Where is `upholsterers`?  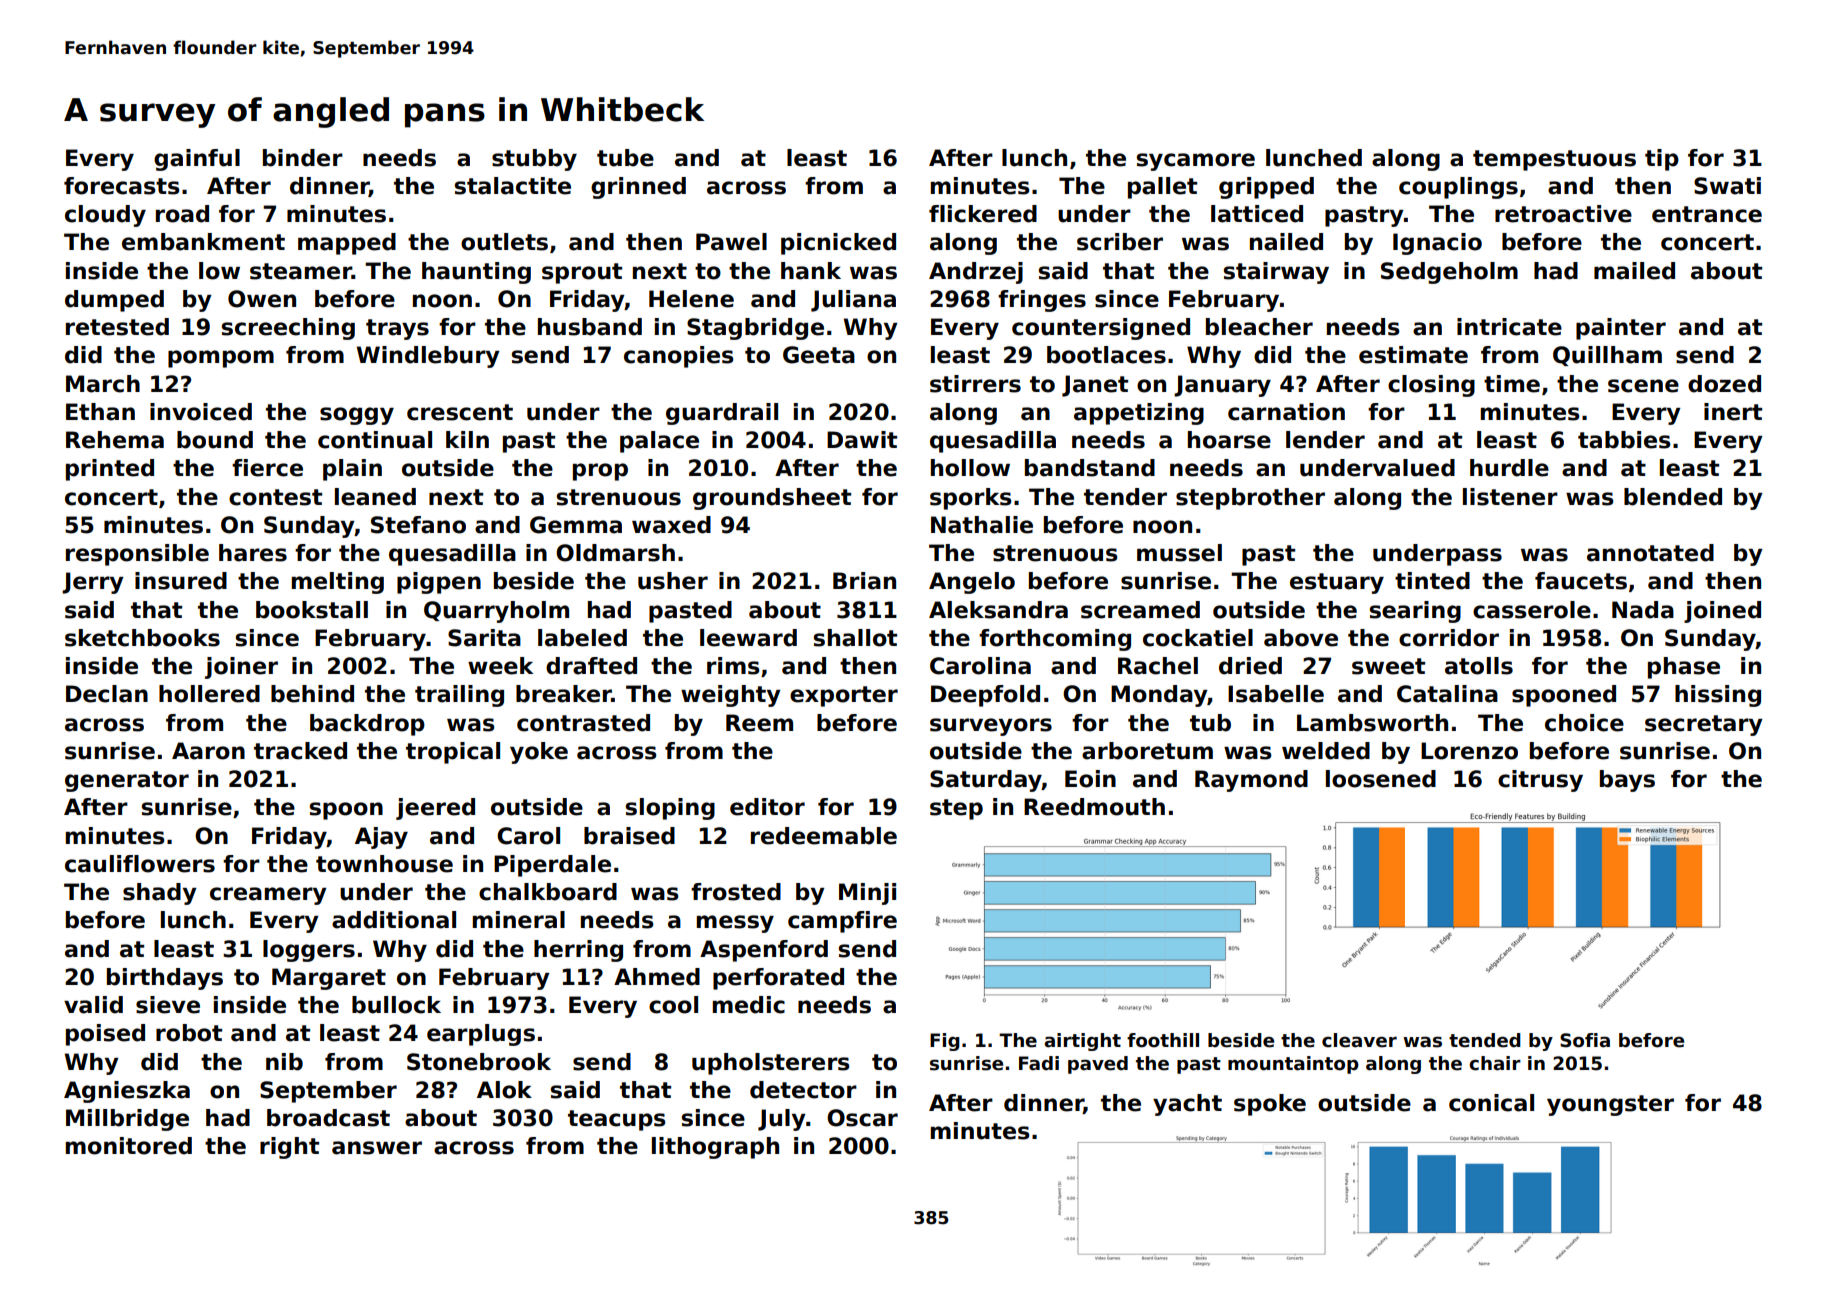
upholsterers is located at coordinates (771, 1064).
